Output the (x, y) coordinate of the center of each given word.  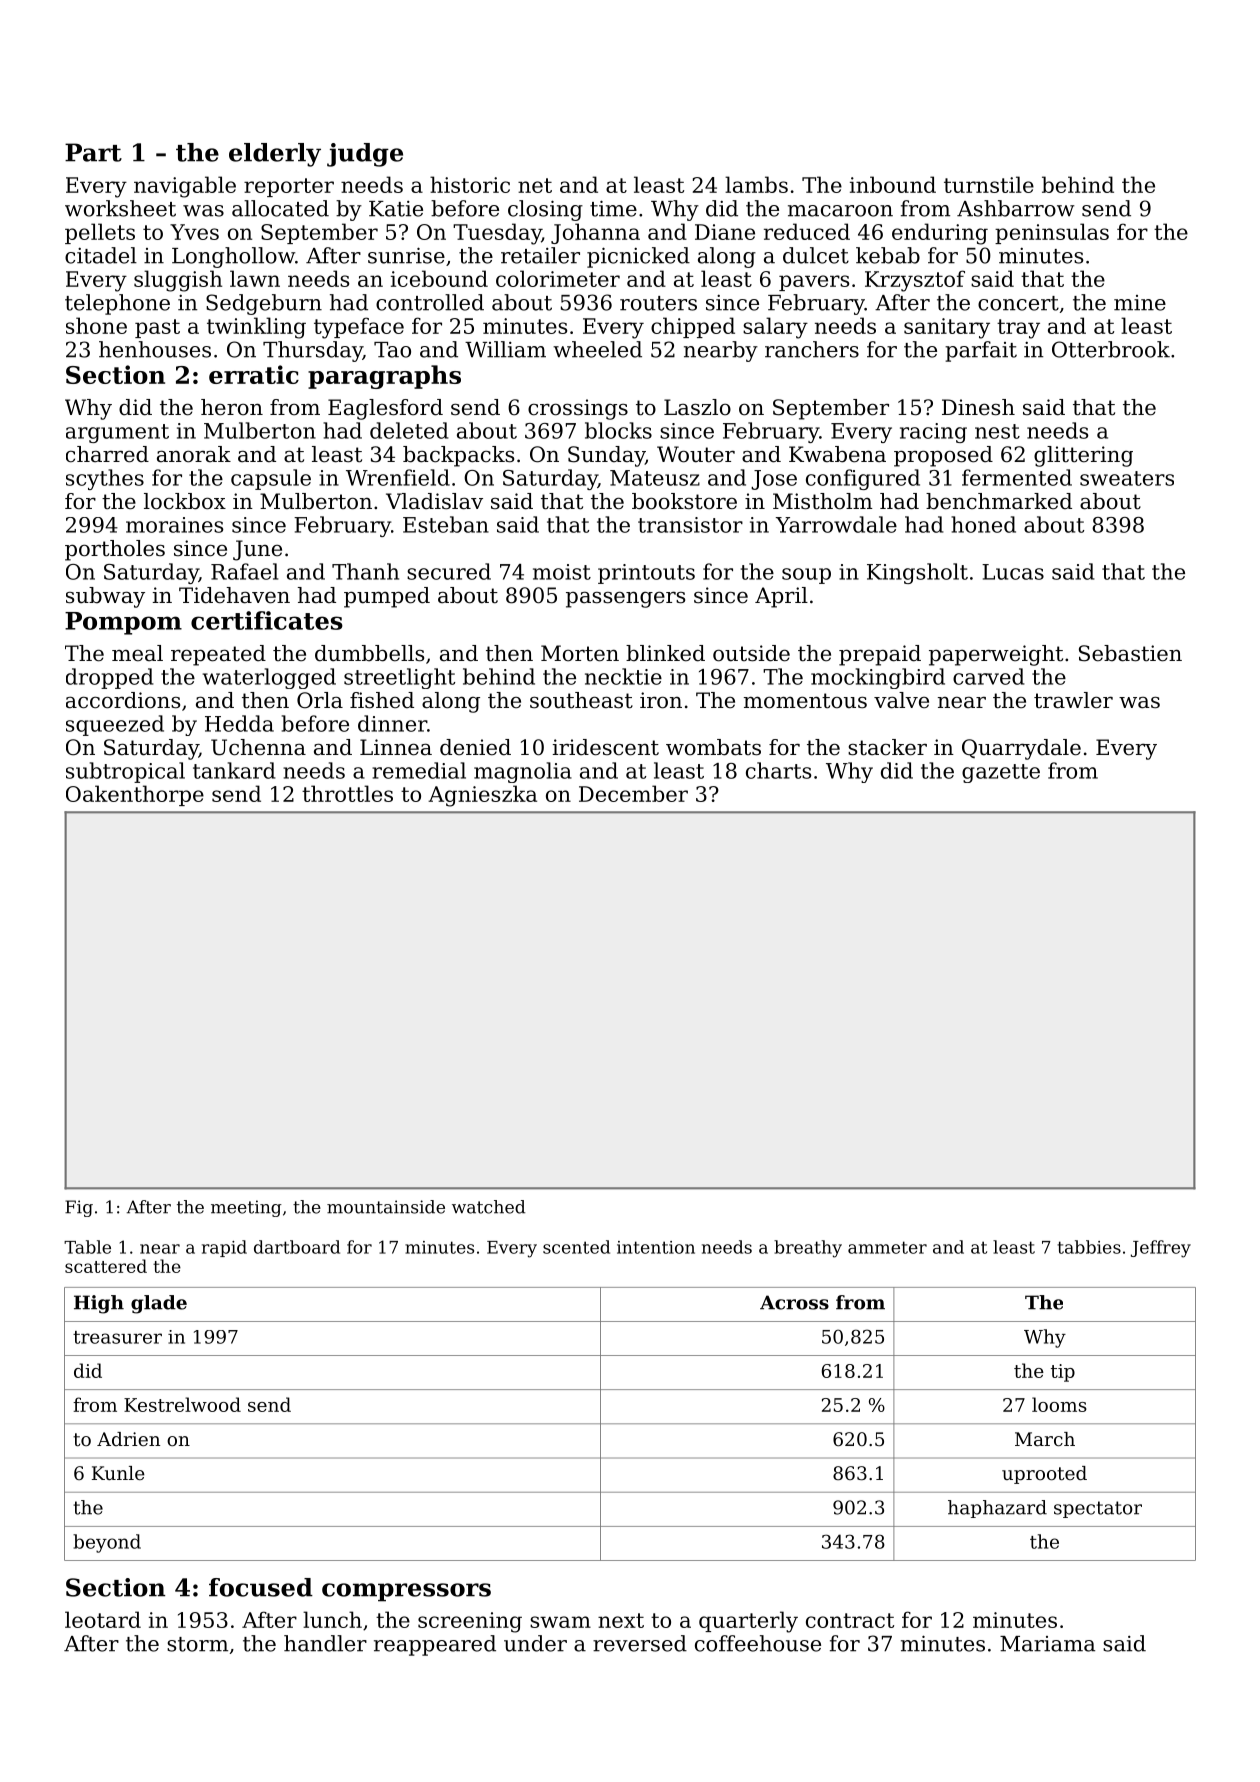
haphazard (997, 1509)
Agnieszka (482, 796)
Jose (774, 480)
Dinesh (978, 407)
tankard (234, 770)
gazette (1001, 773)
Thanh (365, 571)
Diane (725, 232)
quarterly (748, 1622)
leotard (103, 1619)
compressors (406, 1592)
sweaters (1127, 478)
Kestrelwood (182, 1404)
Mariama (1047, 1644)
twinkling (256, 328)
